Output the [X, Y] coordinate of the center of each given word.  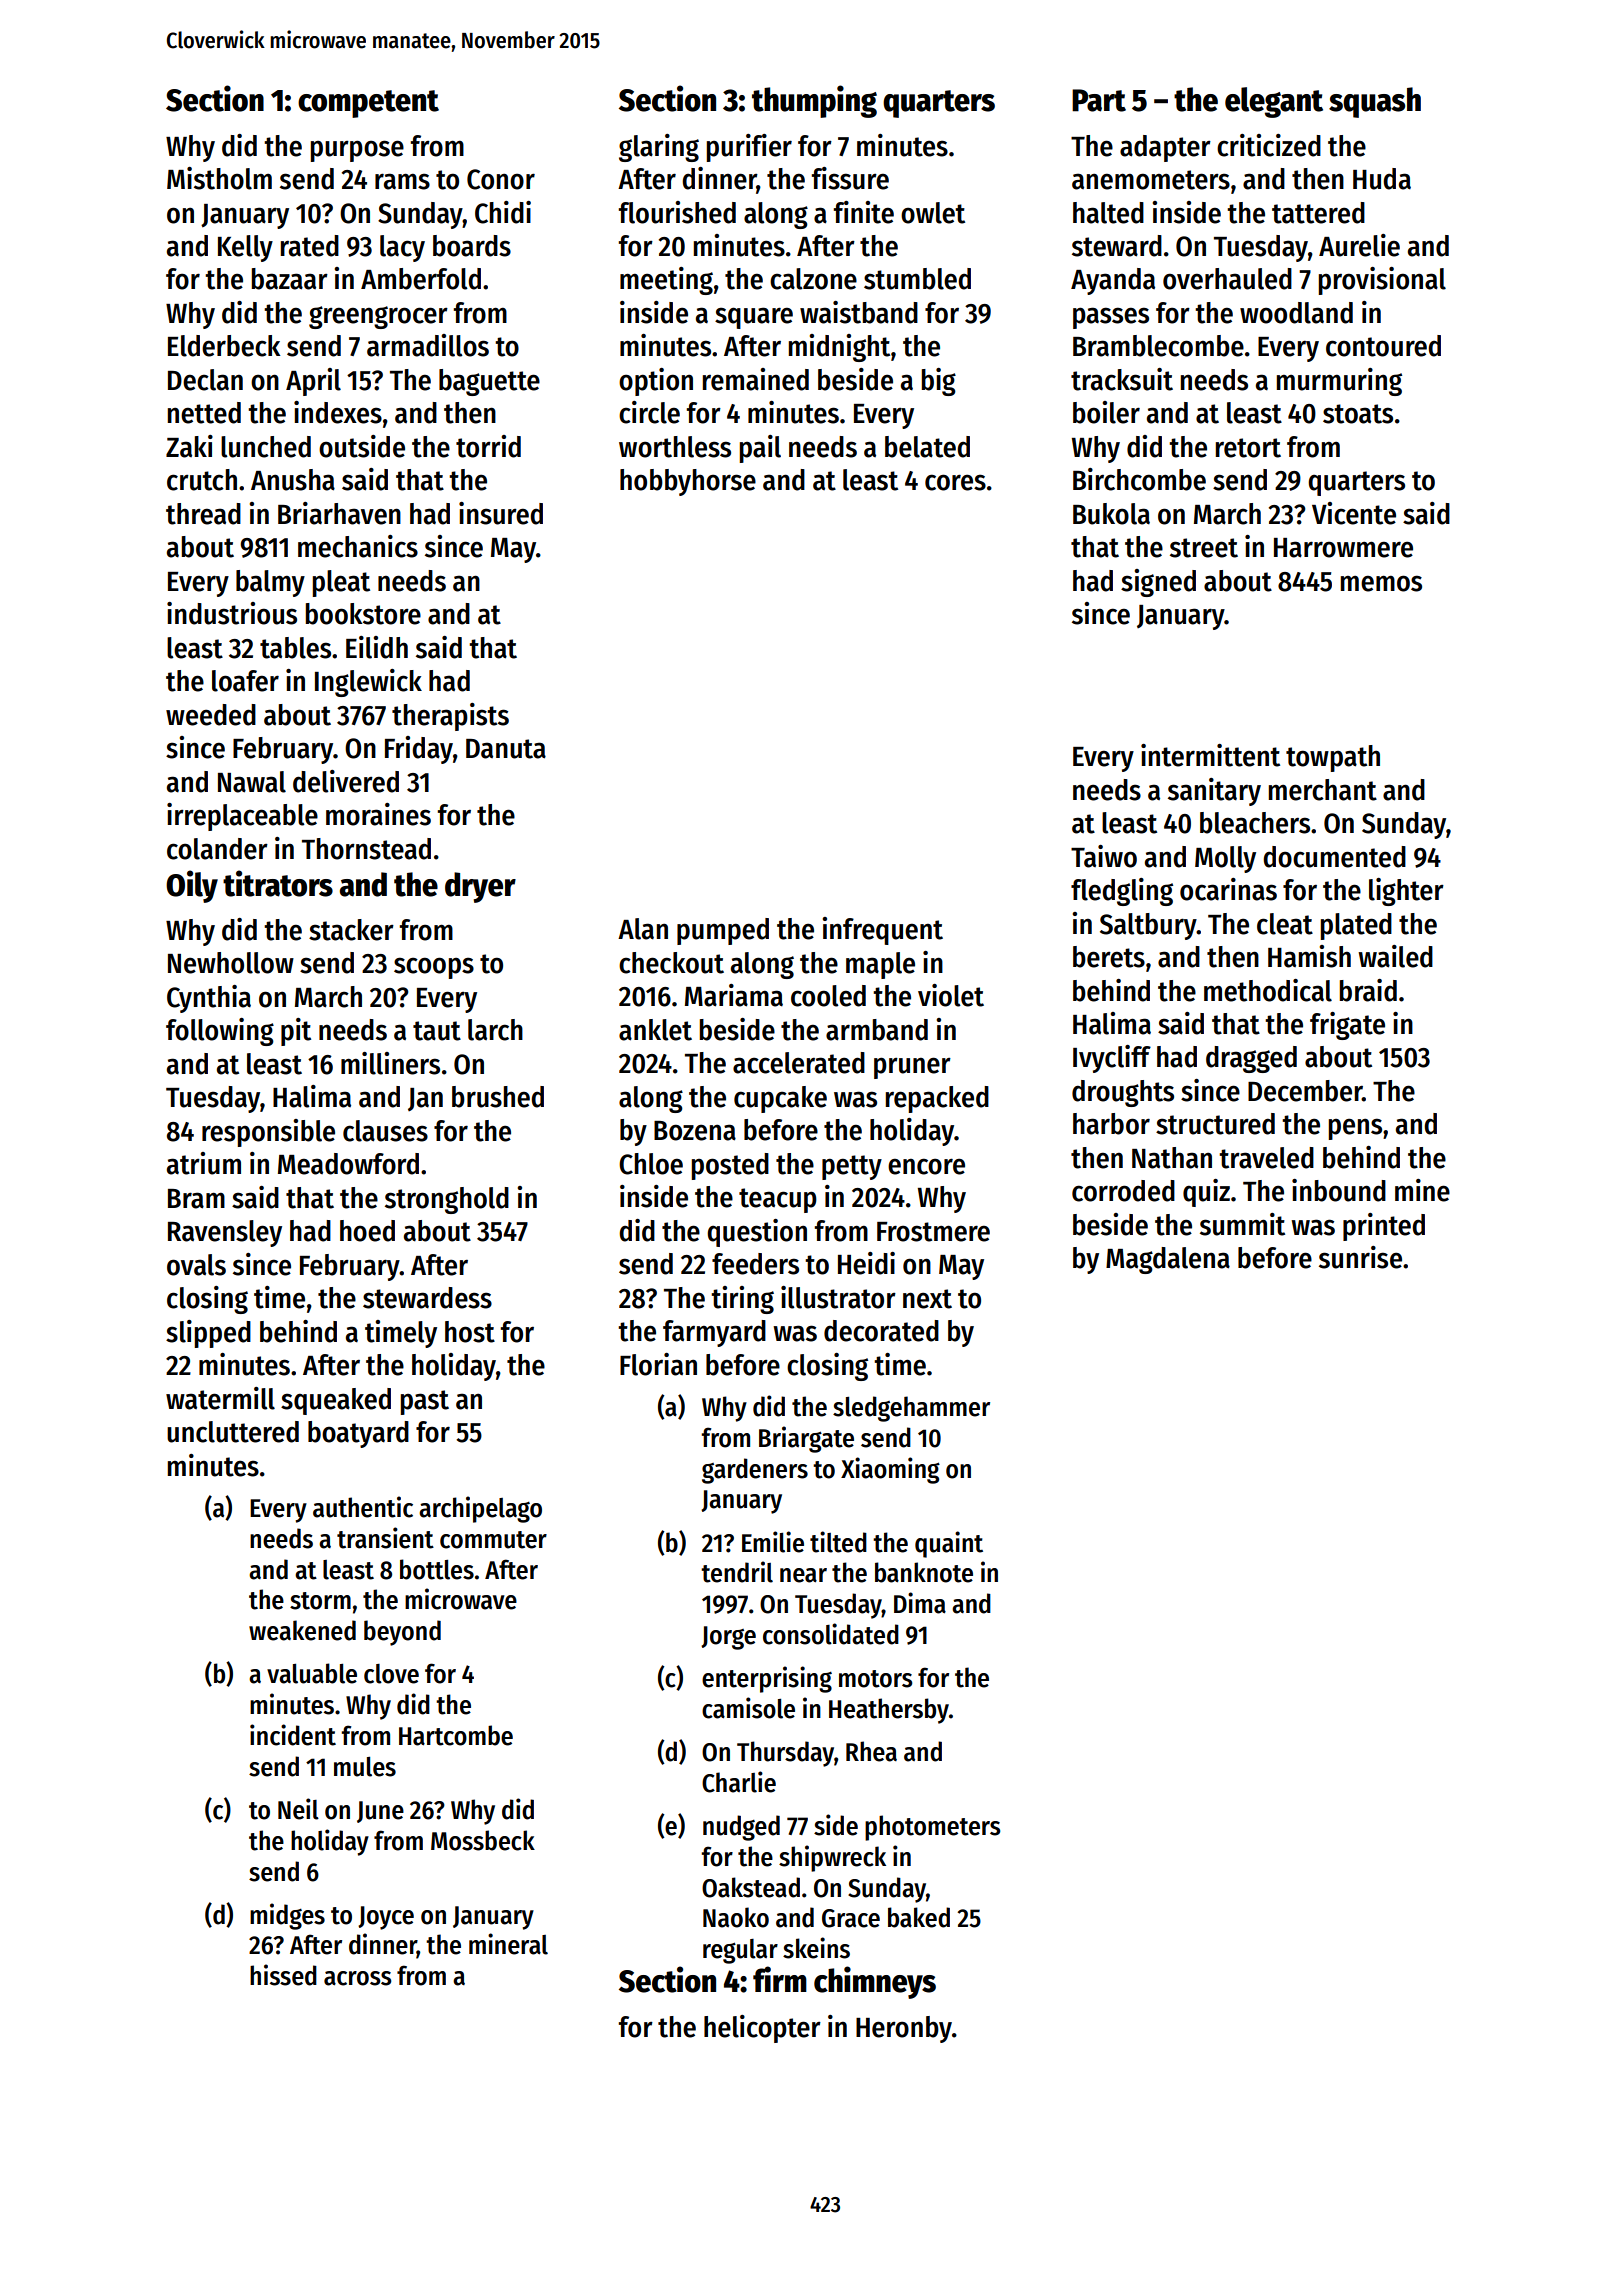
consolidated [831, 1634]
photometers [932, 1828]
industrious [232, 613]
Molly [1225, 859]
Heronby [904, 2029]
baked [919, 1917]
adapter [1165, 148]
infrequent [883, 931]
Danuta [506, 749]
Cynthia [209, 999]
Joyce [386, 1918]
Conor [501, 179]
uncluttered [233, 1432]
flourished [677, 212]
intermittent [1210, 755]
